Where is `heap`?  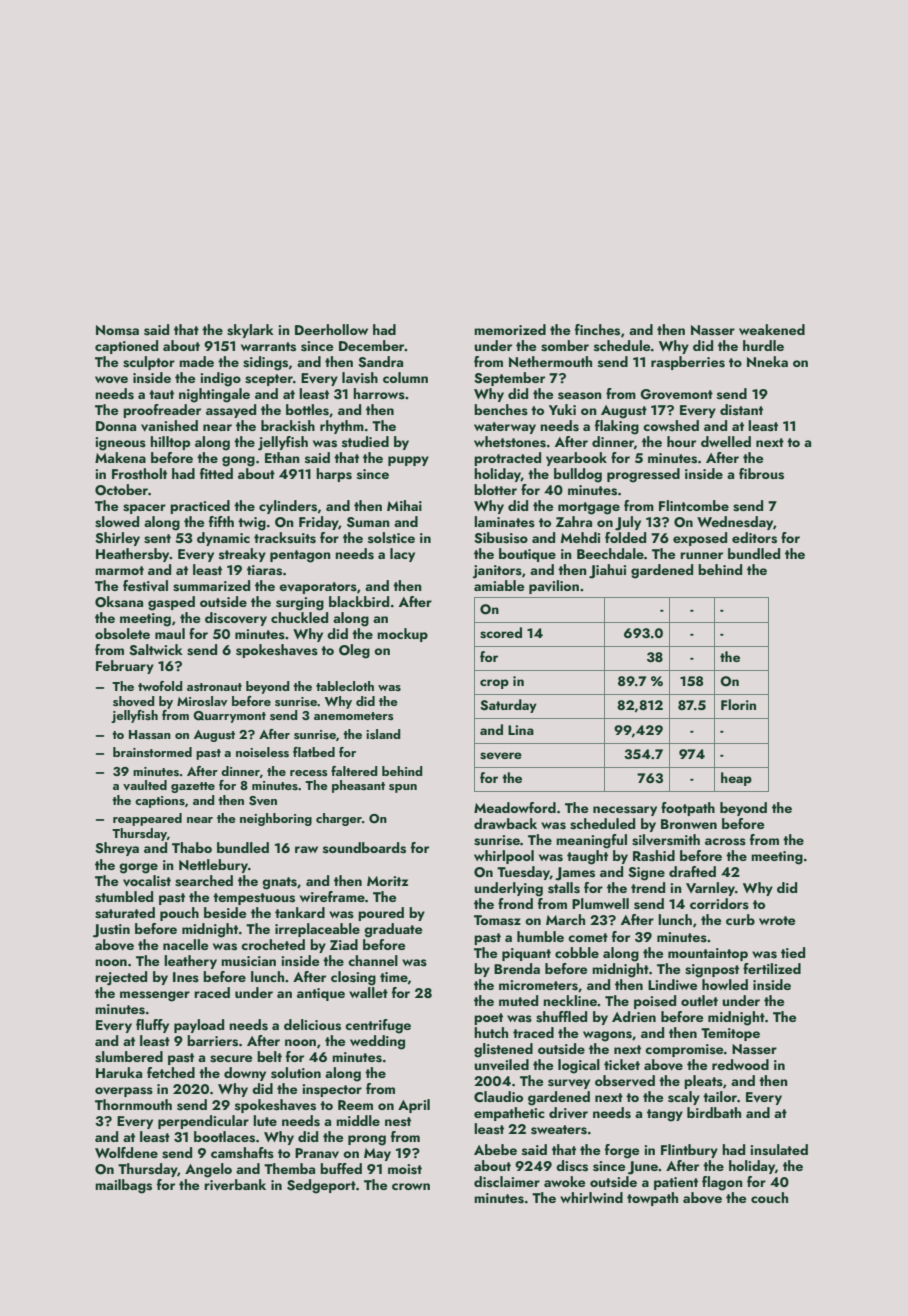 heap is located at coordinates (736, 779).
